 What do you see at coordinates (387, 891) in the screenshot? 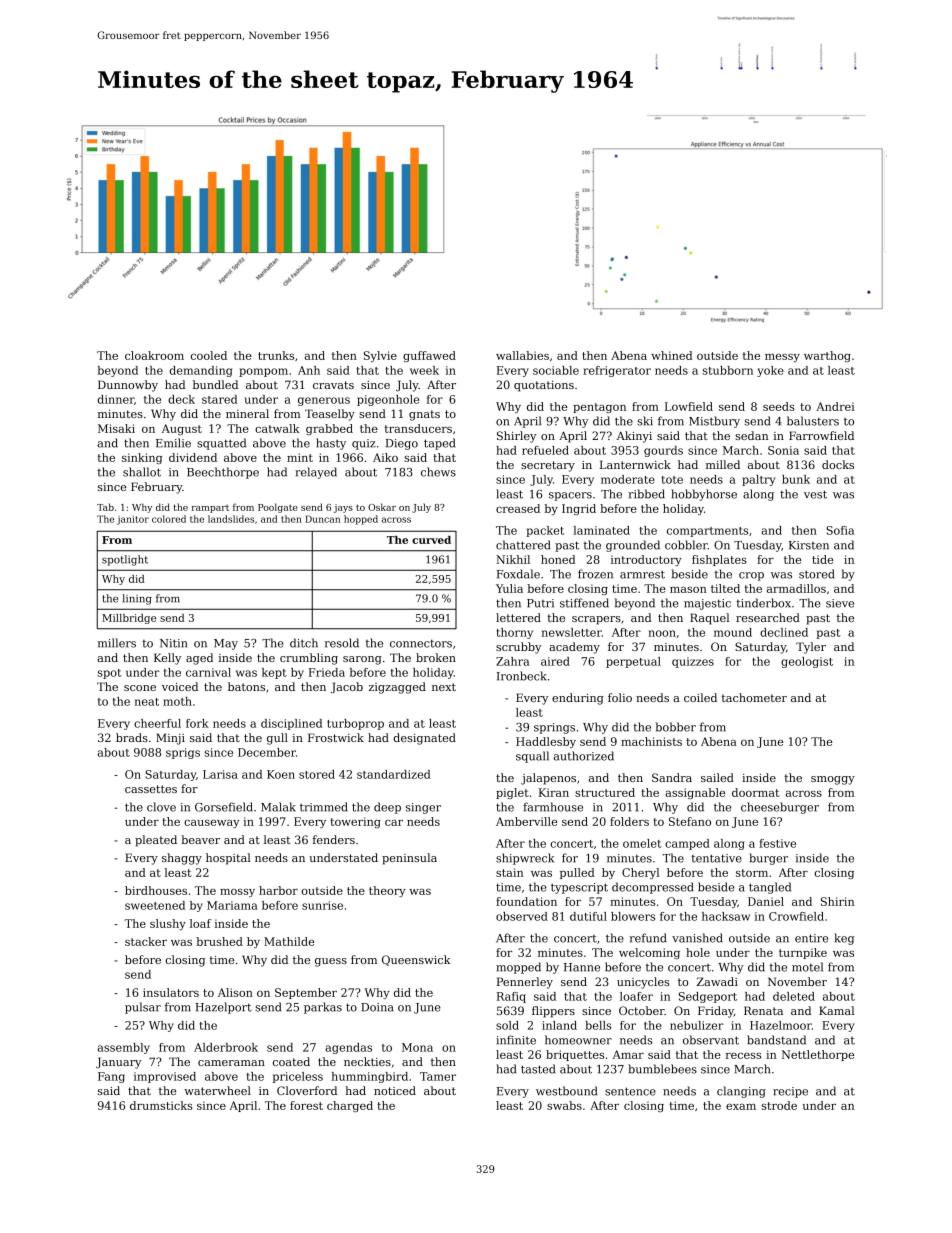
I see `theory` at bounding box center [387, 891].
